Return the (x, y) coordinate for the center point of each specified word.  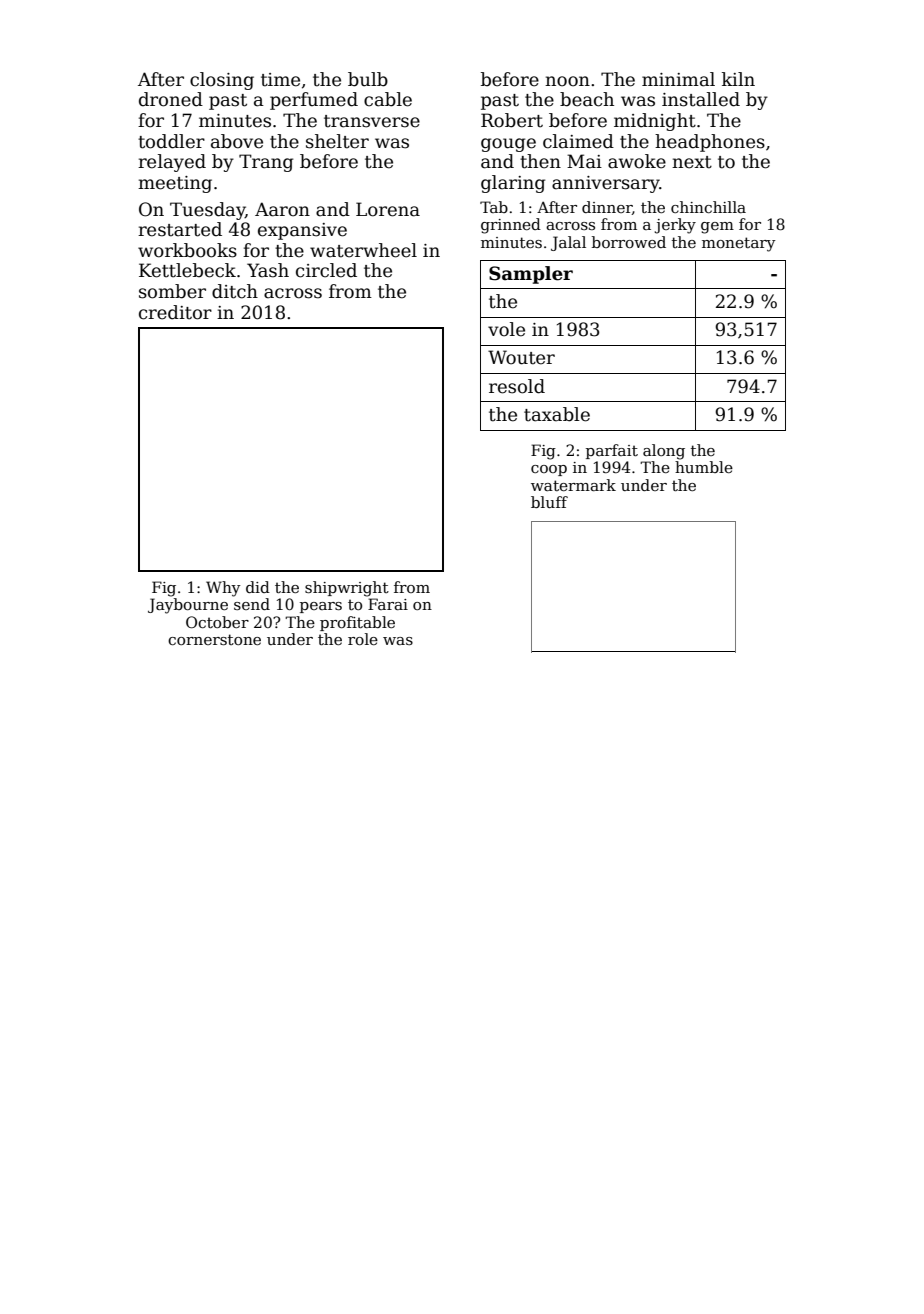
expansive (302, 231)
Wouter (521, 357)
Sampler (531, 275)
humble (704, 467)
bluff (549, 502)
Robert (512, 120)
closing (222, 81)
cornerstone (214, 639)
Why (223, 589)
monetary (739, 244)
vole (506, 329)
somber (172, 291)
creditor (175, 312)
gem (717, 228)
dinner (607, 208)
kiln (738, 79)
